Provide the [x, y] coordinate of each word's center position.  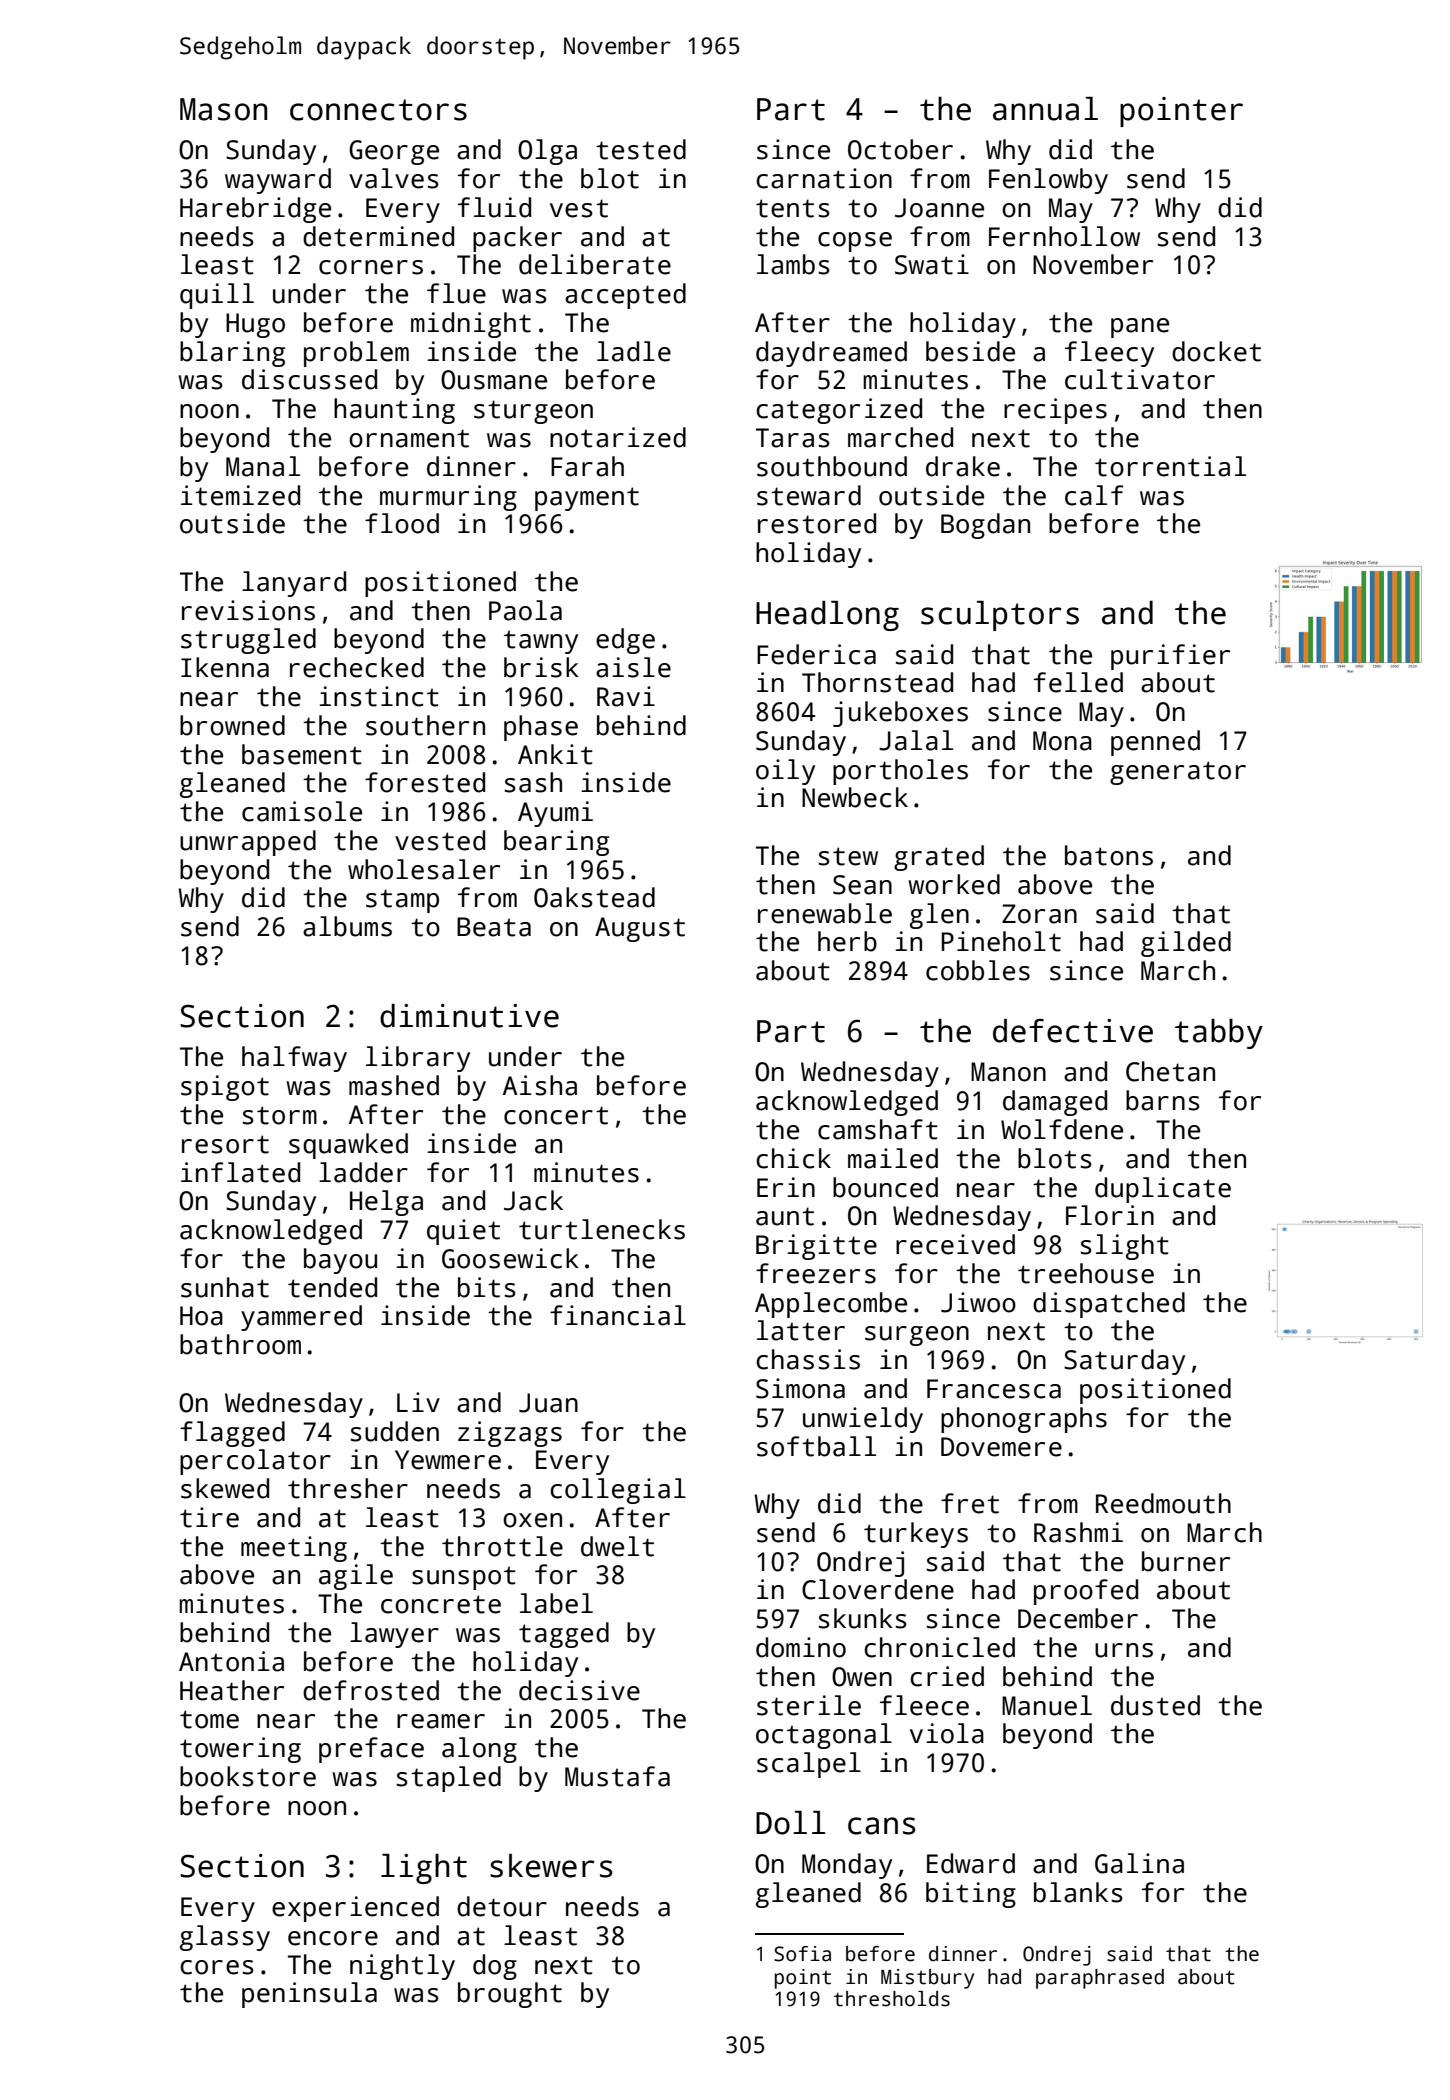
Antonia [231, 1661]
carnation [824, 178]
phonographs [1024, 1420]
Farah [587, 466]
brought [510, 1995]
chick [793, 1158]
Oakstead [594, 897]
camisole [302, 811]
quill [217, 296]
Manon [1008, 1072]
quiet [463, 1232]
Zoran [1039, 914]
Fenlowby [1048, 181]
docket [1216, 351]
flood [402, 523]
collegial [618, 1491]
